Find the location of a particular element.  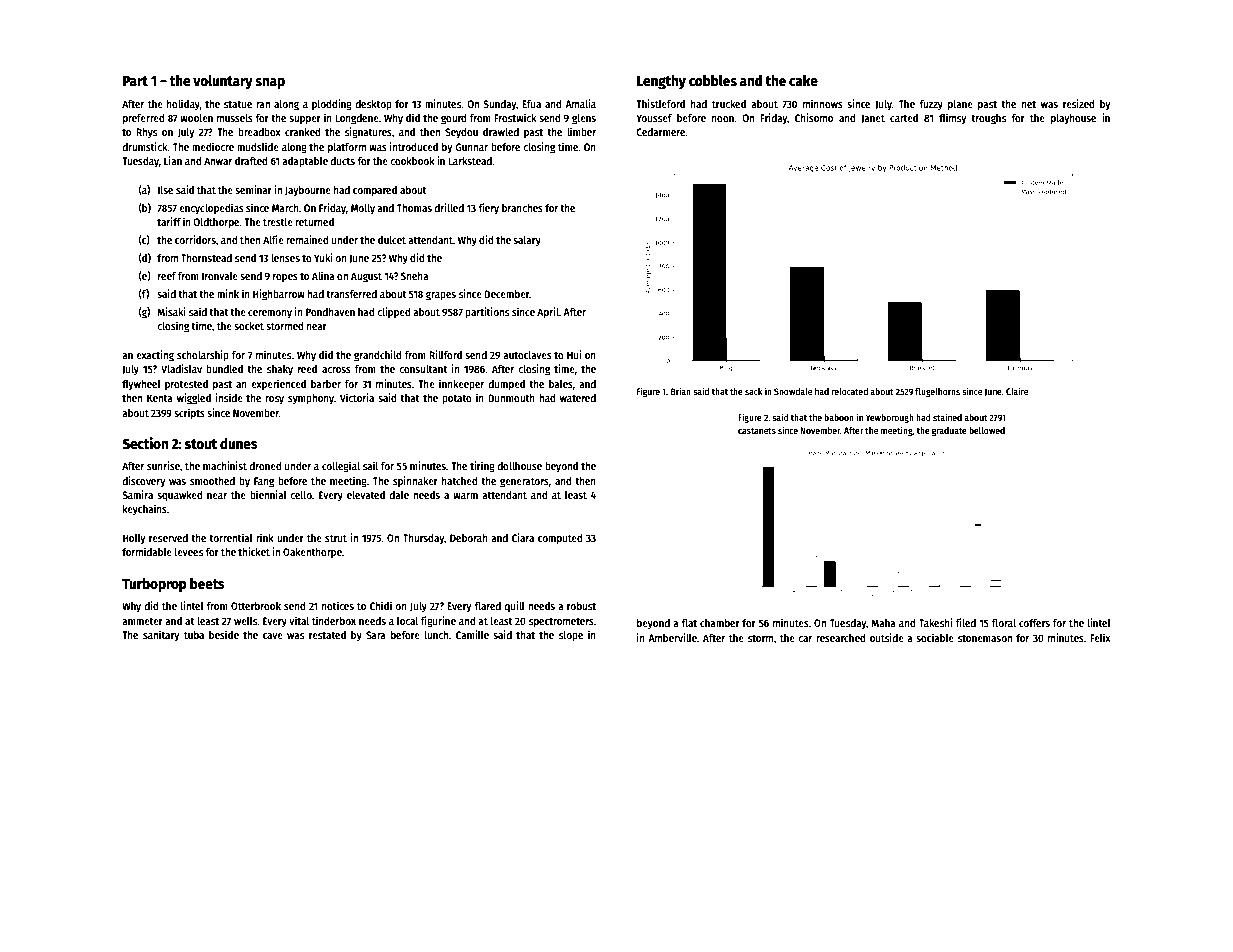

Misaki is located at coordinates (171, 311).
